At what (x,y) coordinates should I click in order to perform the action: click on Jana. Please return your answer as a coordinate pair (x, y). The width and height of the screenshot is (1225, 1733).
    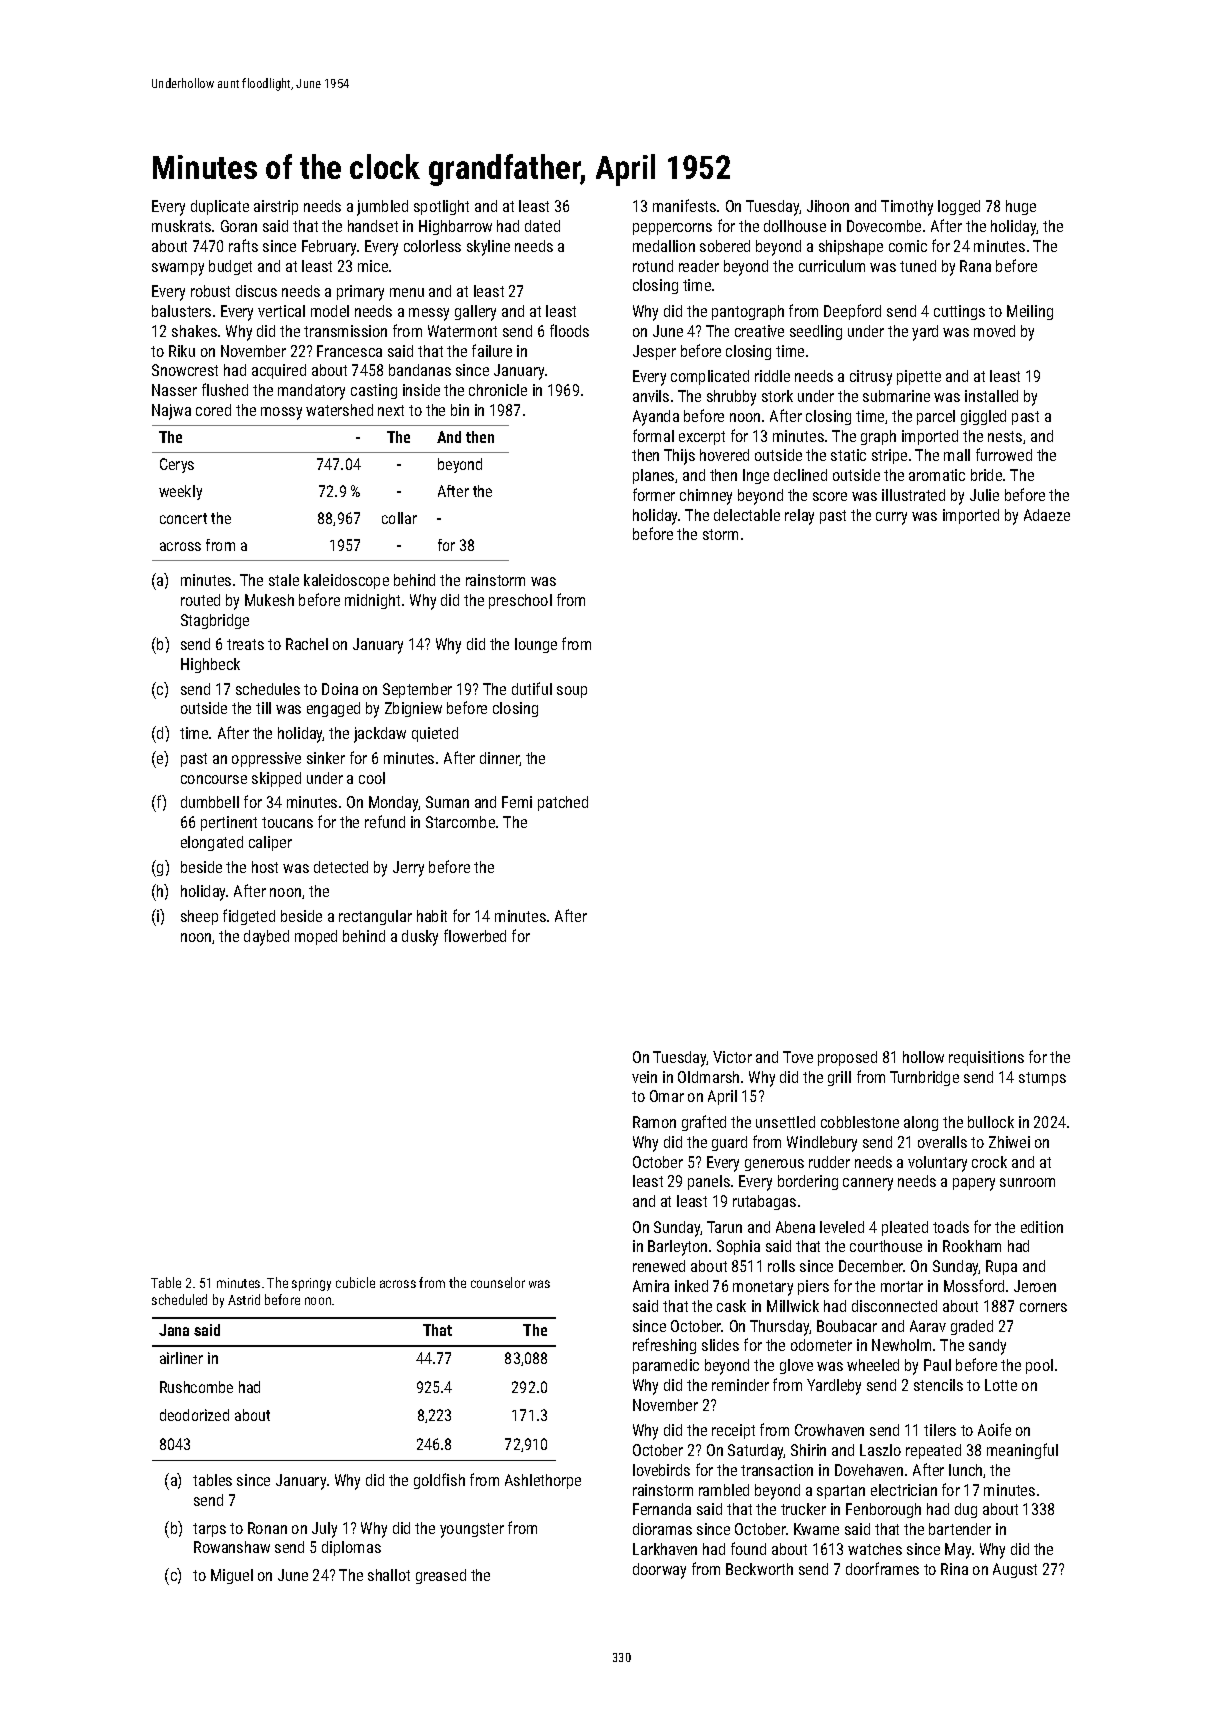
    Looking at the image, I should click on (174, 1330).
